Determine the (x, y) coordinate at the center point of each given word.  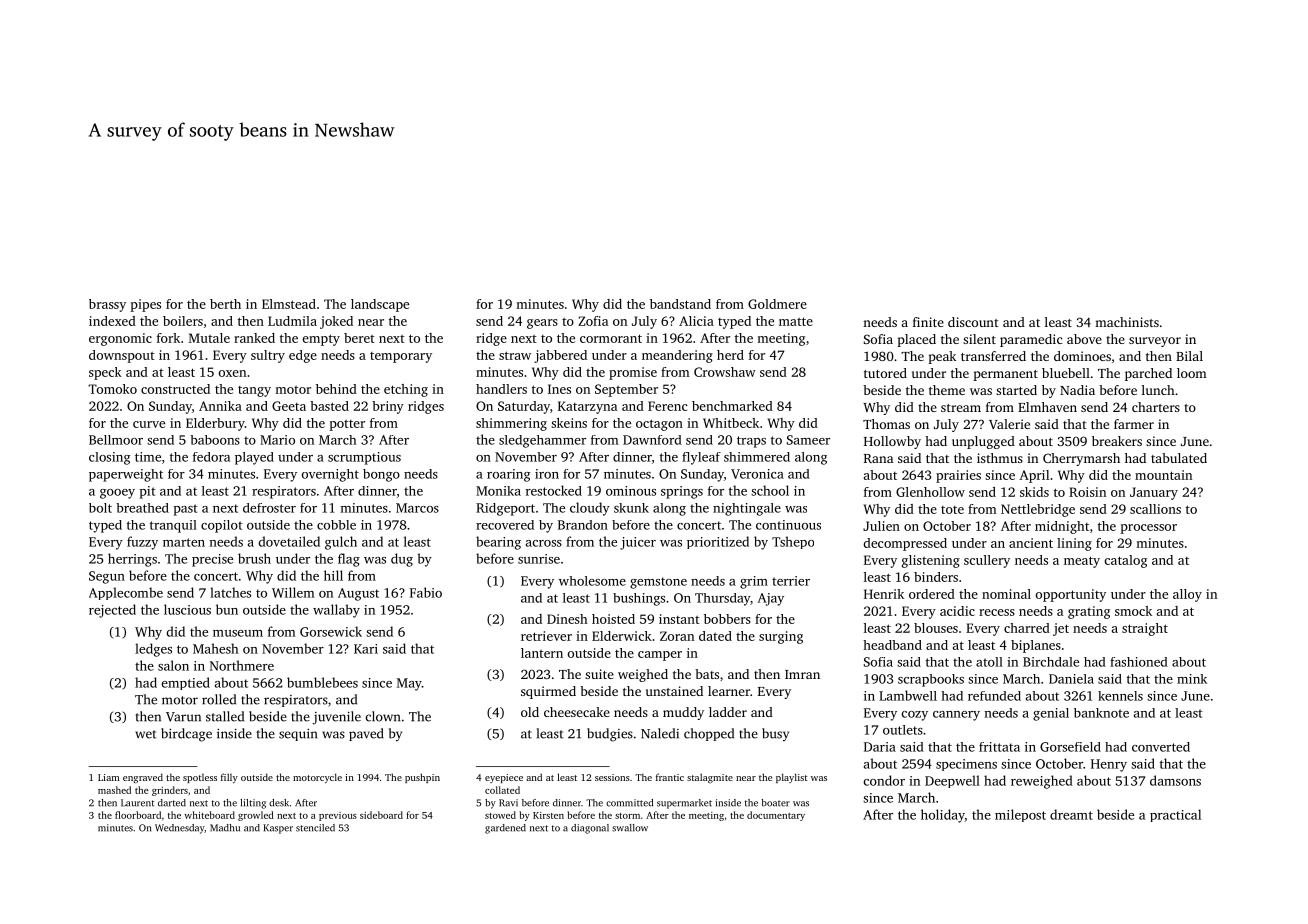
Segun (107, 577)
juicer (638, 543)
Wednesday (179, 829)
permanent (1005, 375)
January (1154, 493)
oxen (232, 373)
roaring (509, 475)
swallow (630, 828)
